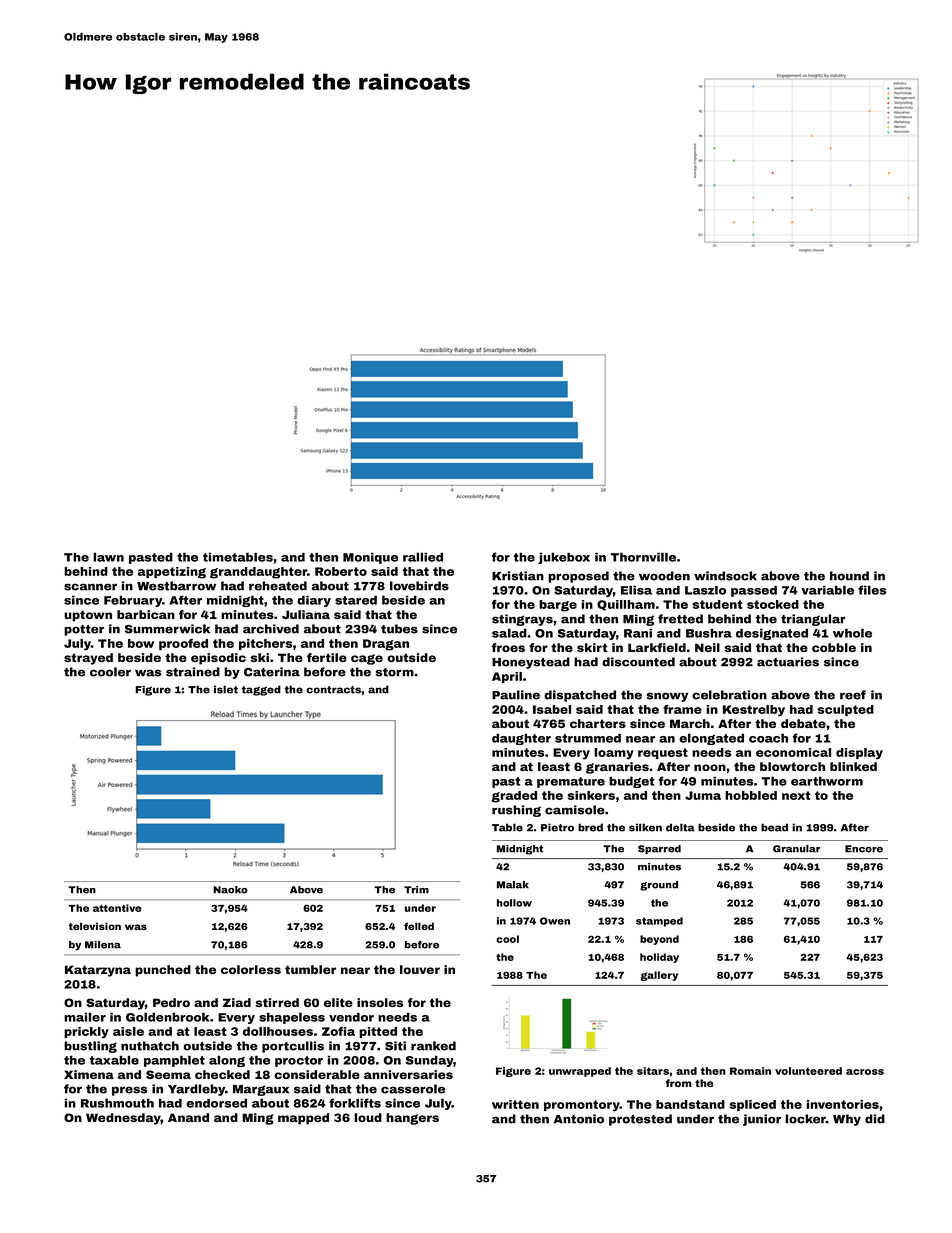 The height and width of the image is (1233, 952). What do you see at coordinates (108, 557) in the image?
I see `lawn` at bounding box center [108, 557].
